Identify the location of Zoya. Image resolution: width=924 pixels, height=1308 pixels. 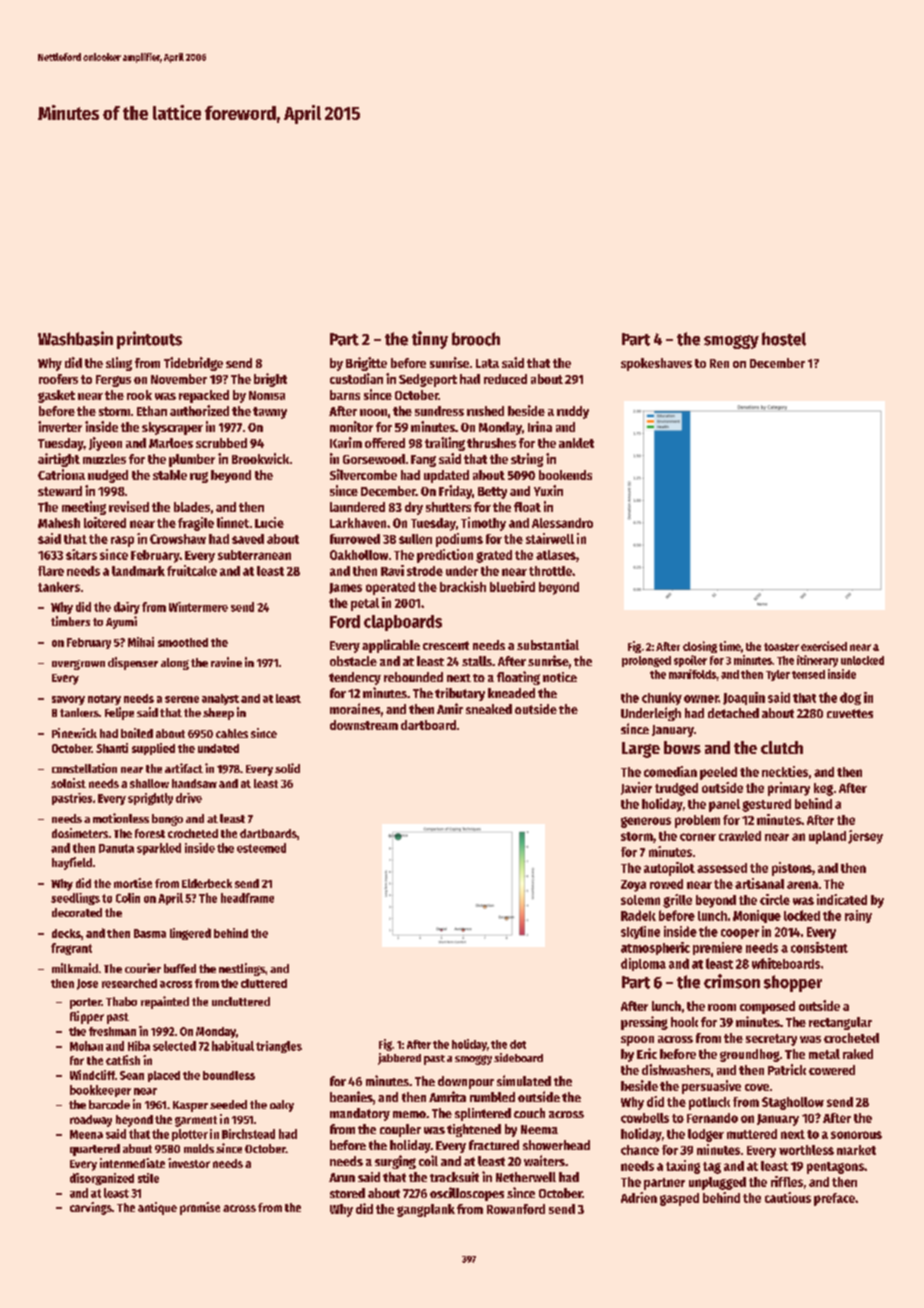
(633, 886).
